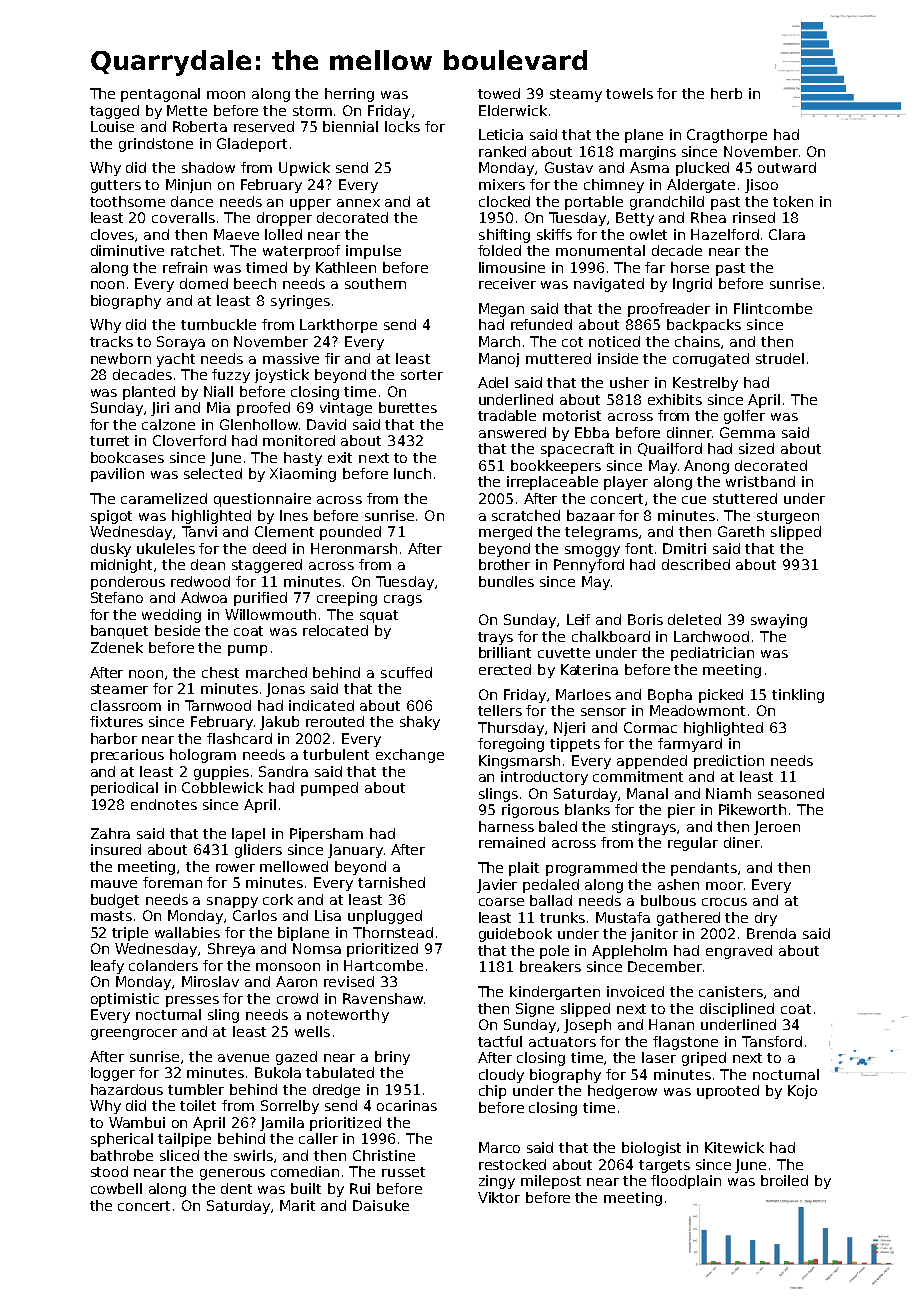 The width and height of the page is (924, 1308). I want to click on broiled, so click(784, 1180).
